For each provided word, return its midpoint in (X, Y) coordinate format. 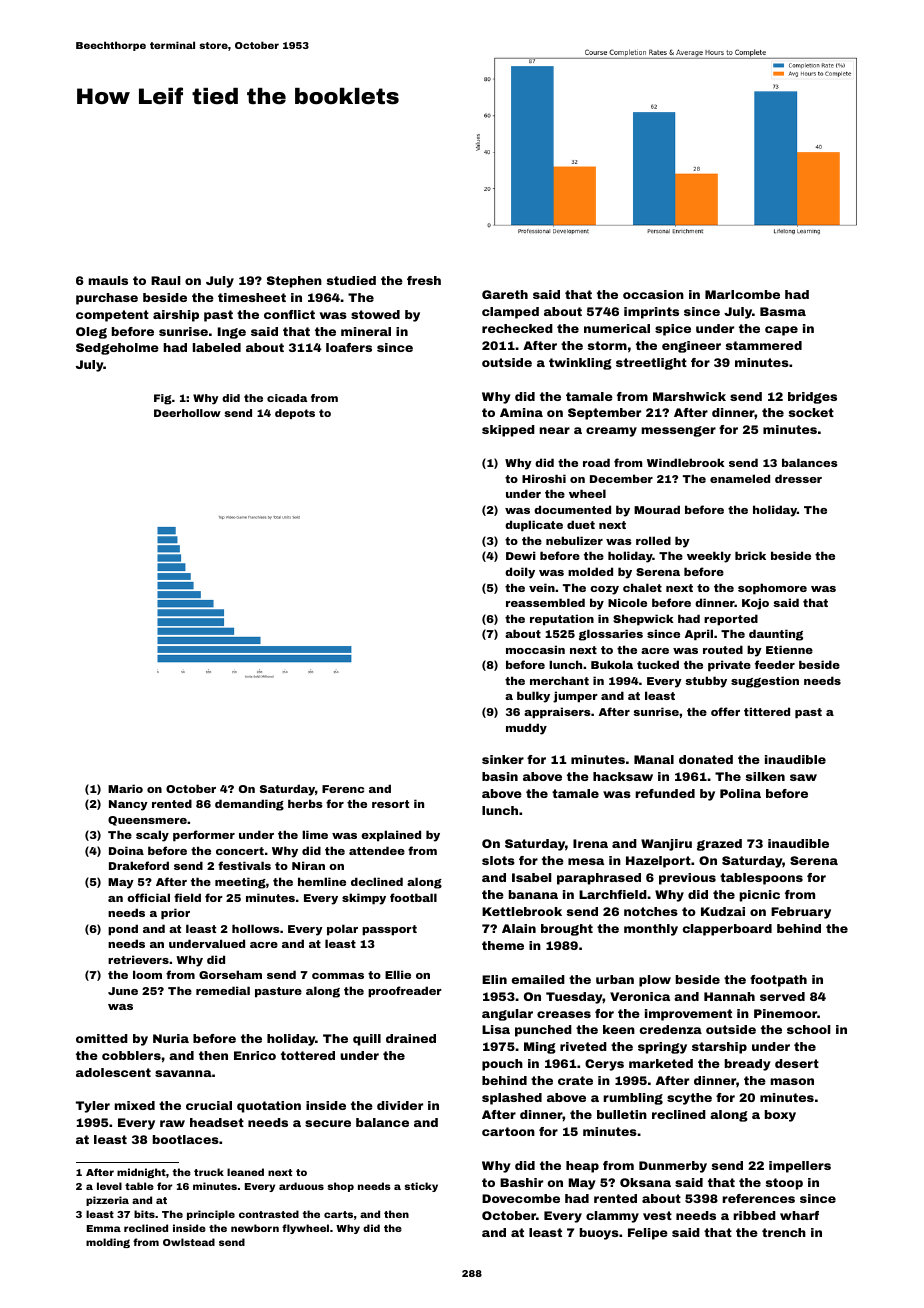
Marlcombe (742, 294)
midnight (141, 1173)
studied (351, 280)
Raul (165, 280)
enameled (740, 478)
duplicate (534, 526)
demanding (249, 805)
